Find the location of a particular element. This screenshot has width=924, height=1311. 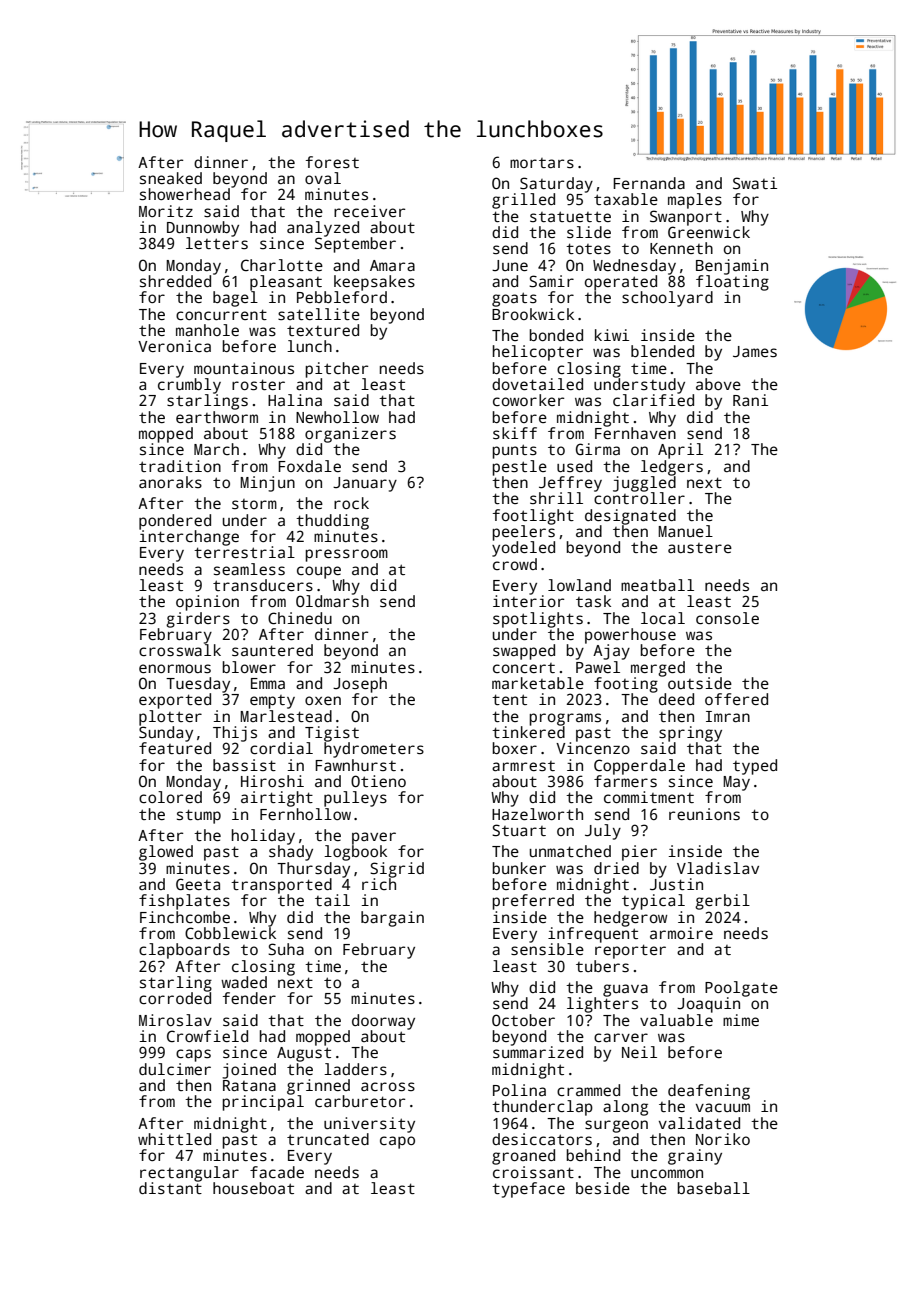

analyzed is located at coordinates (323, 229).
